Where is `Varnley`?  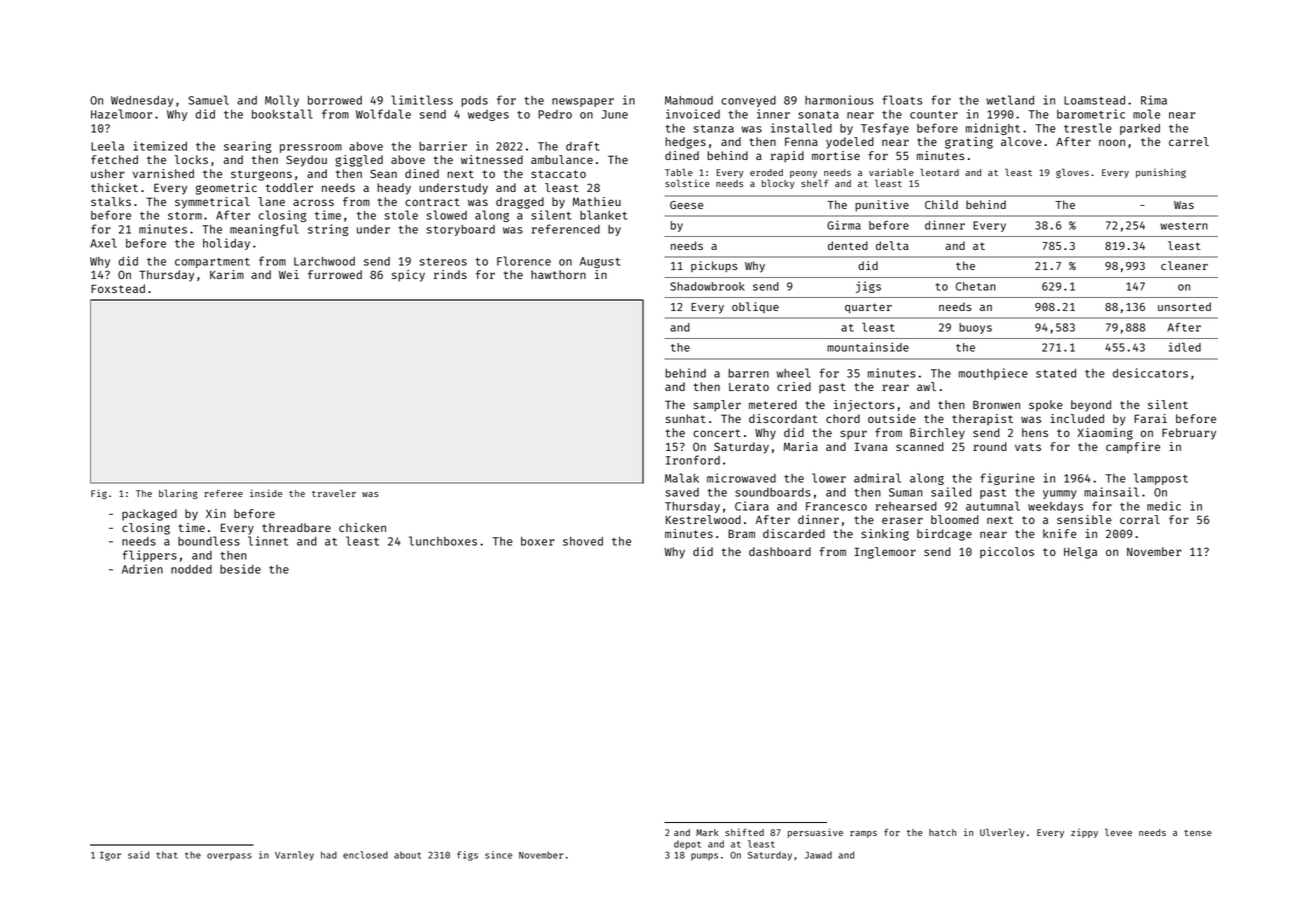
Varnley is located at coordinates (294, 856).
